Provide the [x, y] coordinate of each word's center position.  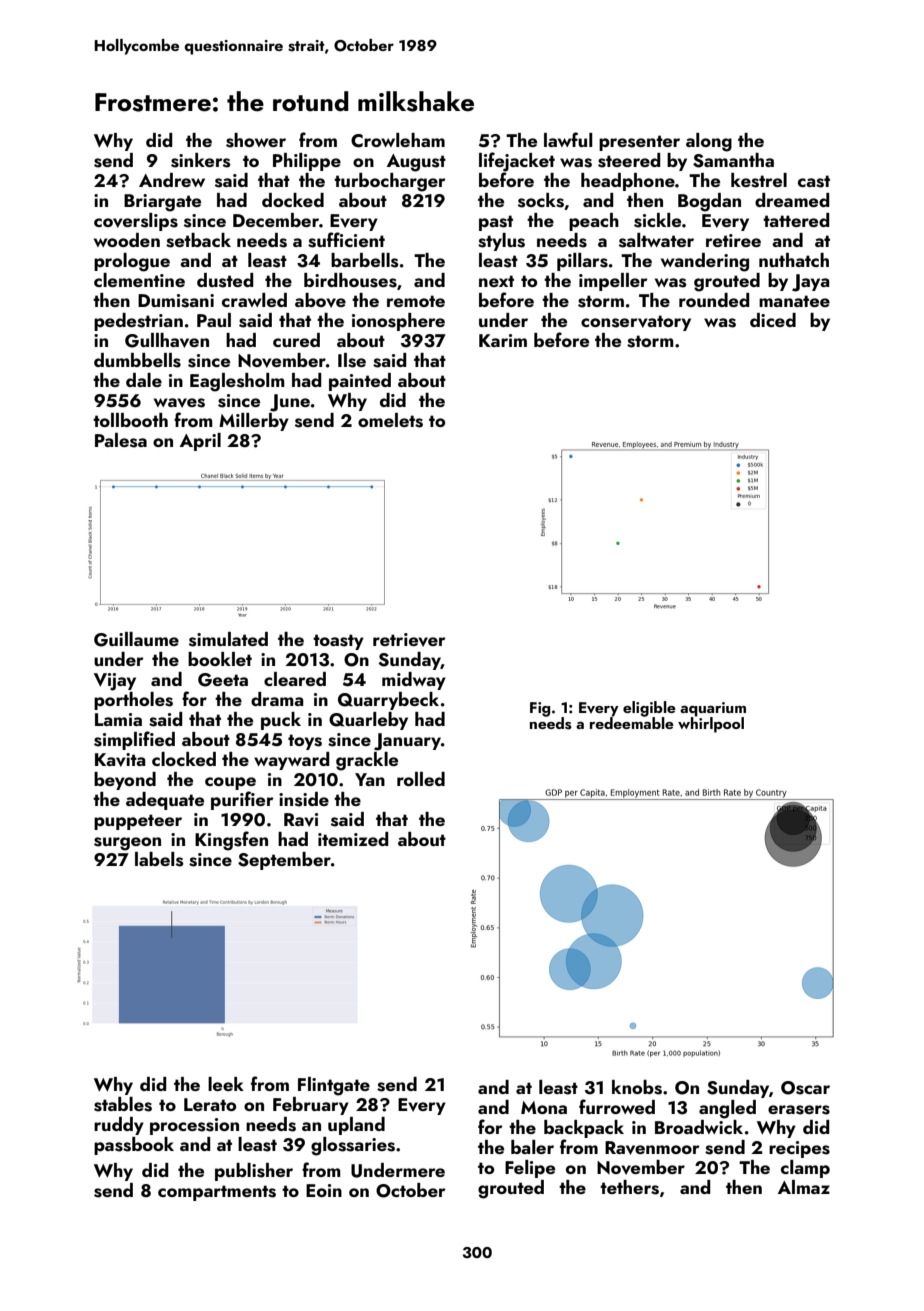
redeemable [632, 723]
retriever [409, 640]
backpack [584, 1129]
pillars [582, 262]
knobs [637, 1087]
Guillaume [136, 639]
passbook [134, 1146]
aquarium [713, 709]
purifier [242, 800]
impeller [613, 282]
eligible [649, 709]
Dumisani [176, 301]
